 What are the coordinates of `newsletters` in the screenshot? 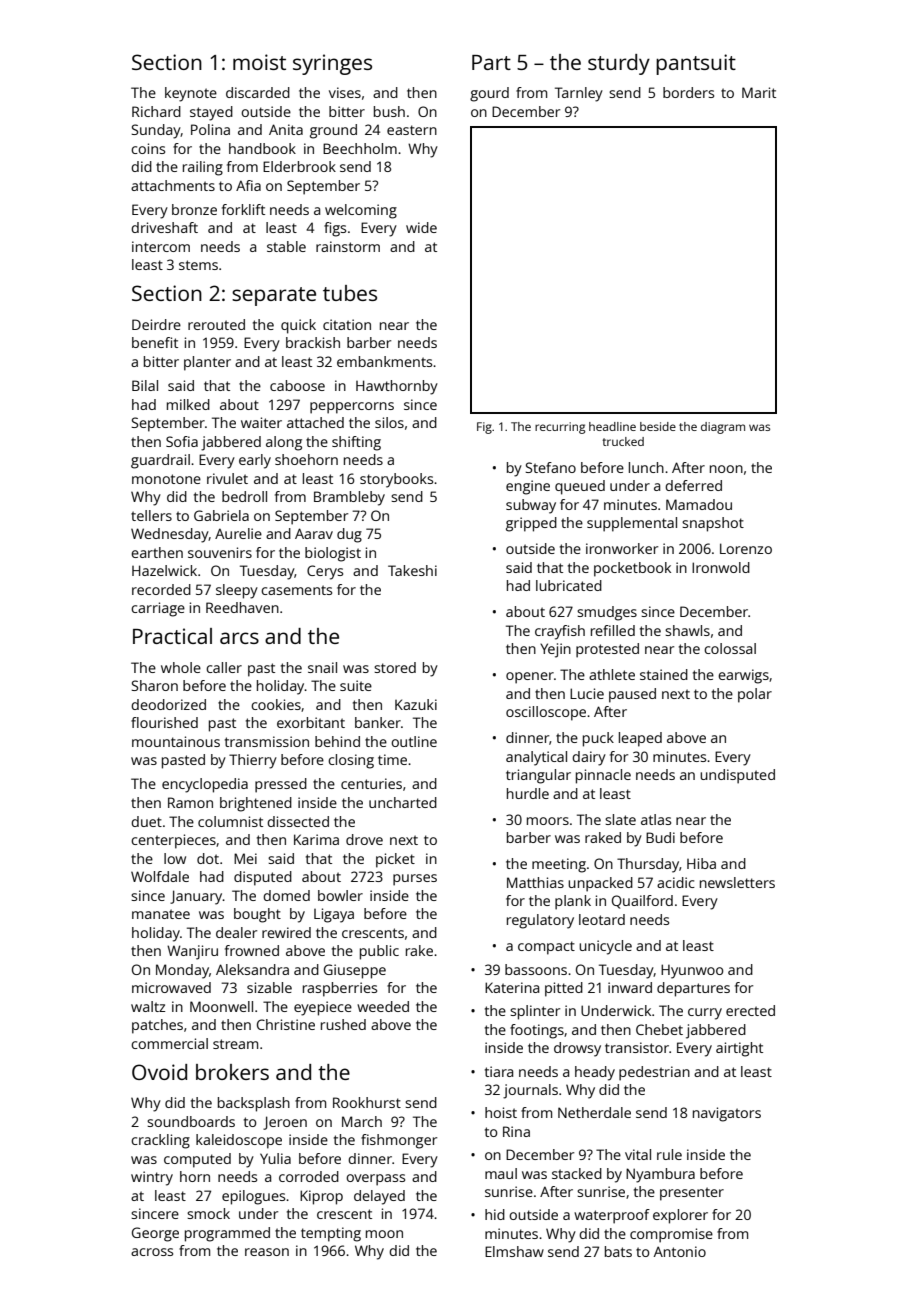 It's located at (737, 882).
